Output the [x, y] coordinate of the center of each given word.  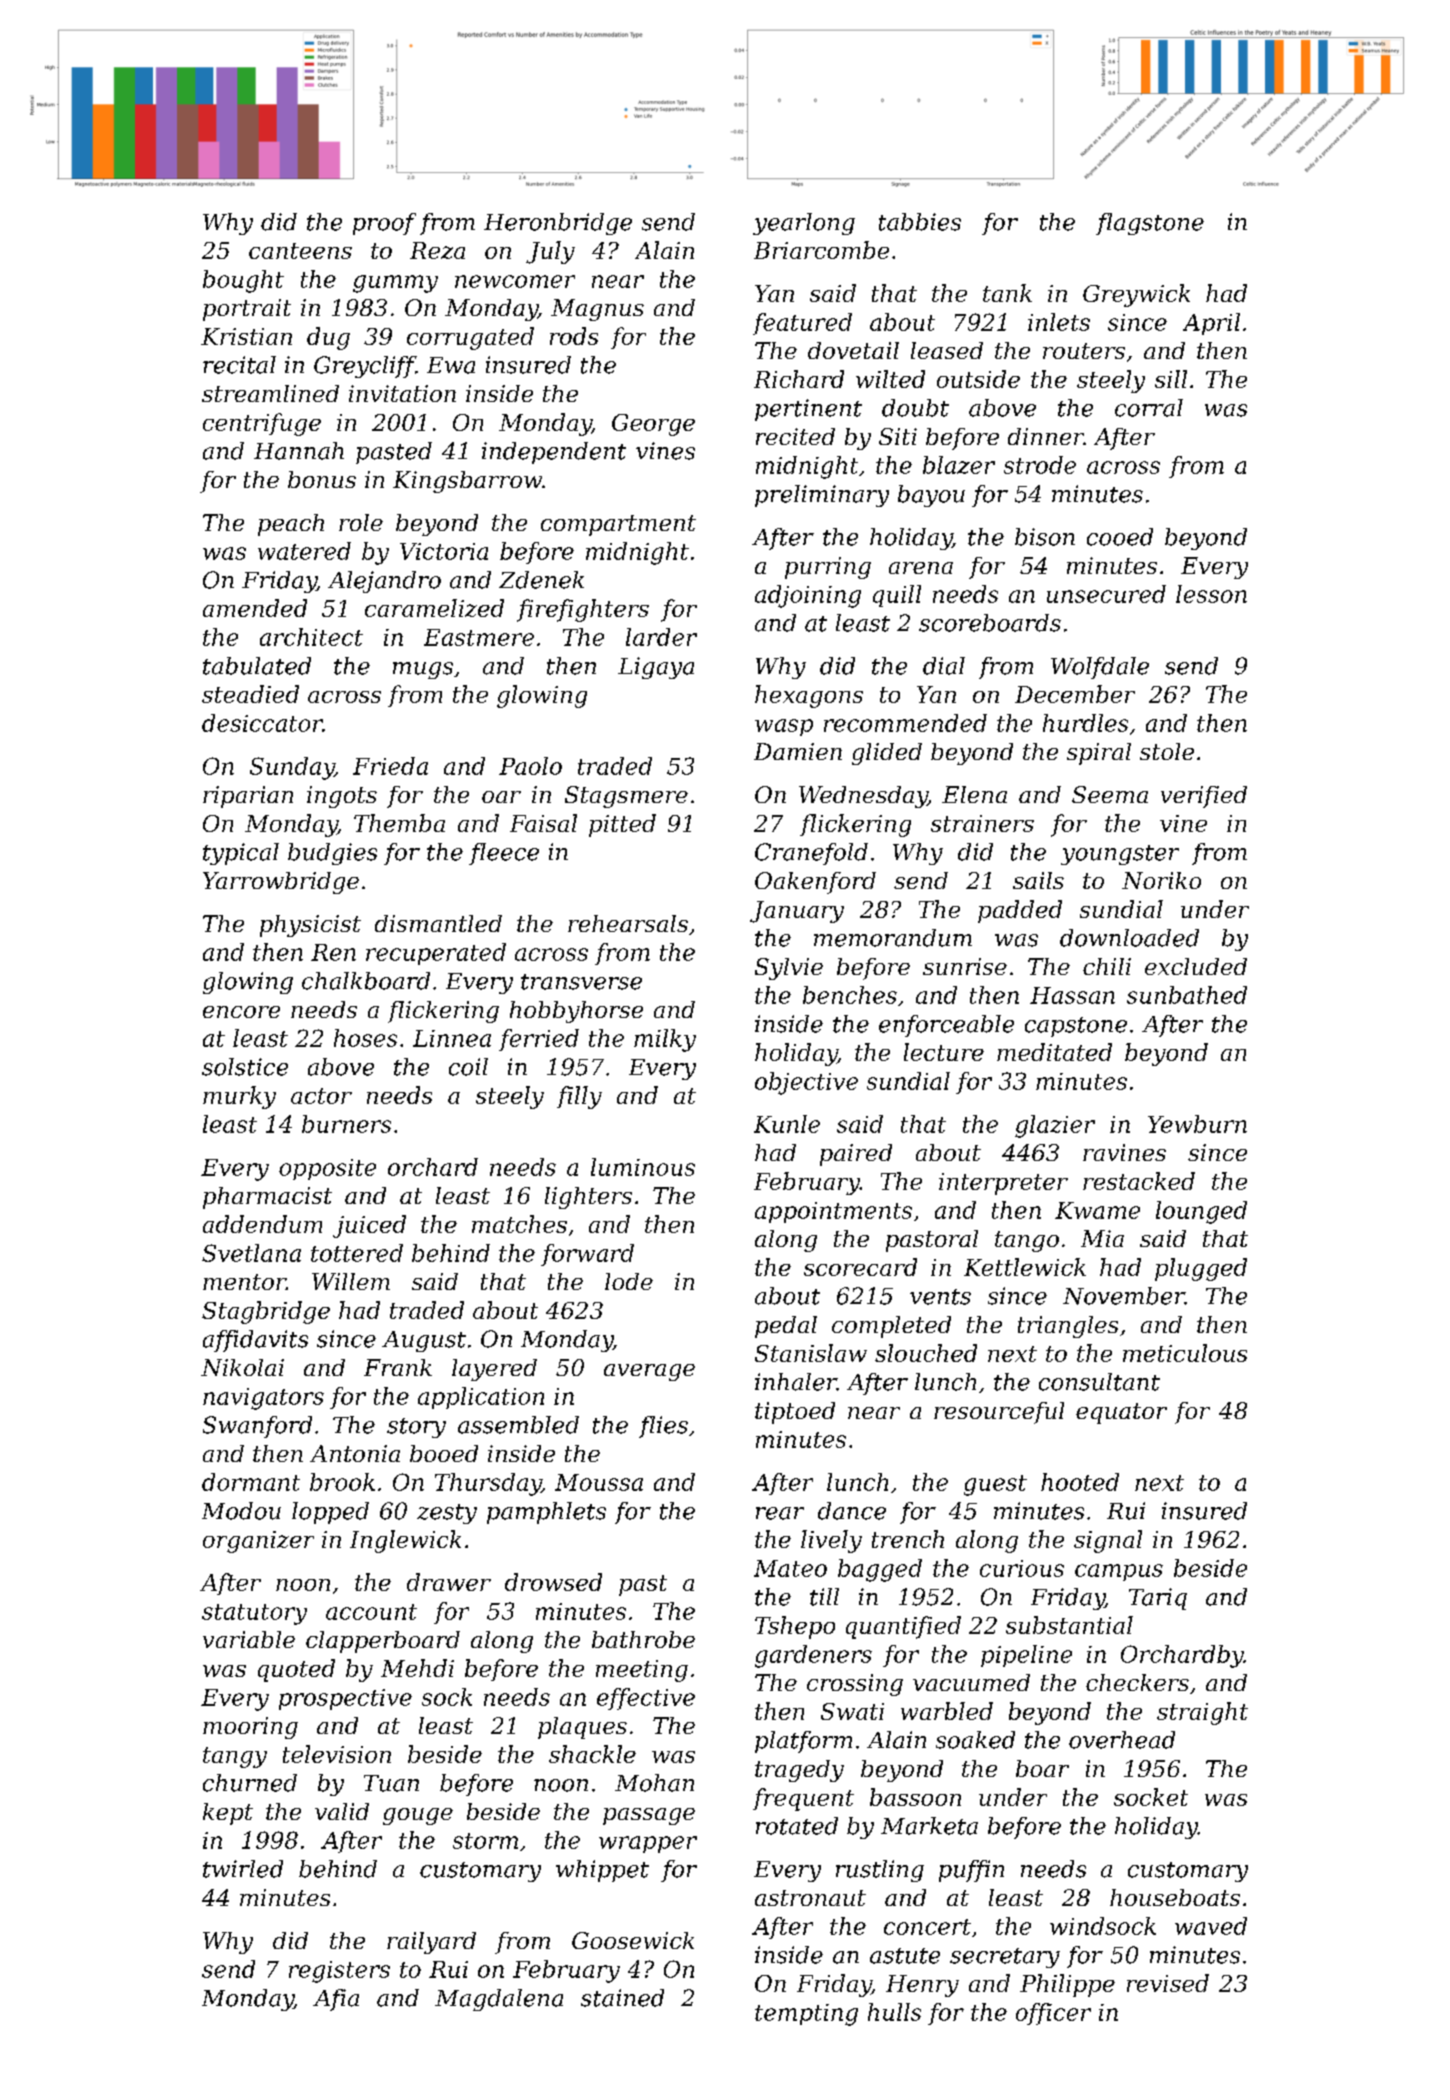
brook [342, 1482]
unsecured [1106, 594]
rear [780, 1513]
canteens [300, 251]
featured [802, 324]
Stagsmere [626, 797]
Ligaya [656, 668]
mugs [423, 670]
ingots [342, 797]
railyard [431, 1943]
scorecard [860, 1267]
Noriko [1161, 880]
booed [444, 1453]
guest [995, 1485]
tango [1027, 1241]
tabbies [920, 222]
